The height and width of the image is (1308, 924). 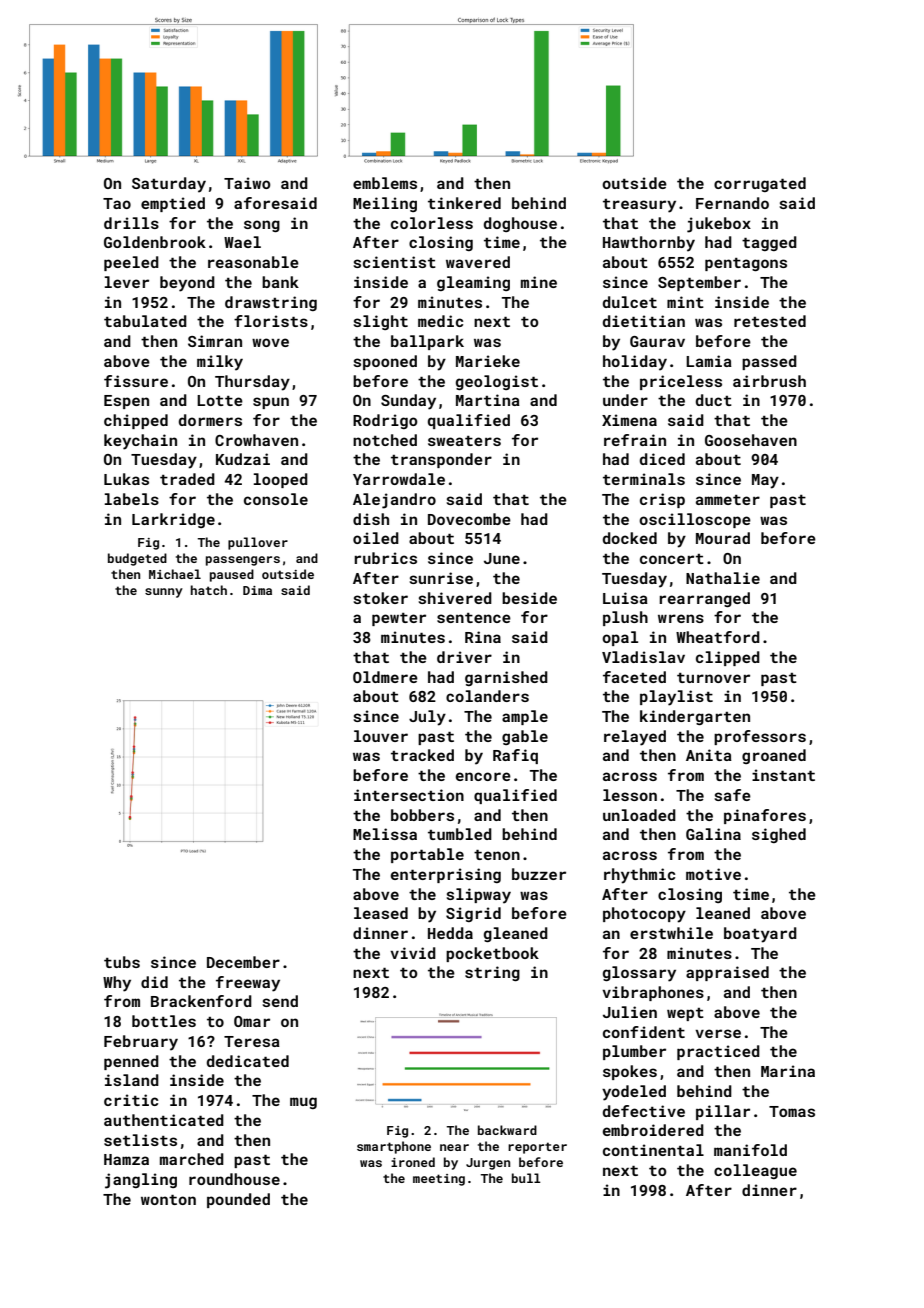 What do you see at coordinates (117, 203) in the image?
I see `Tao` at bounding box center [117, 203].
